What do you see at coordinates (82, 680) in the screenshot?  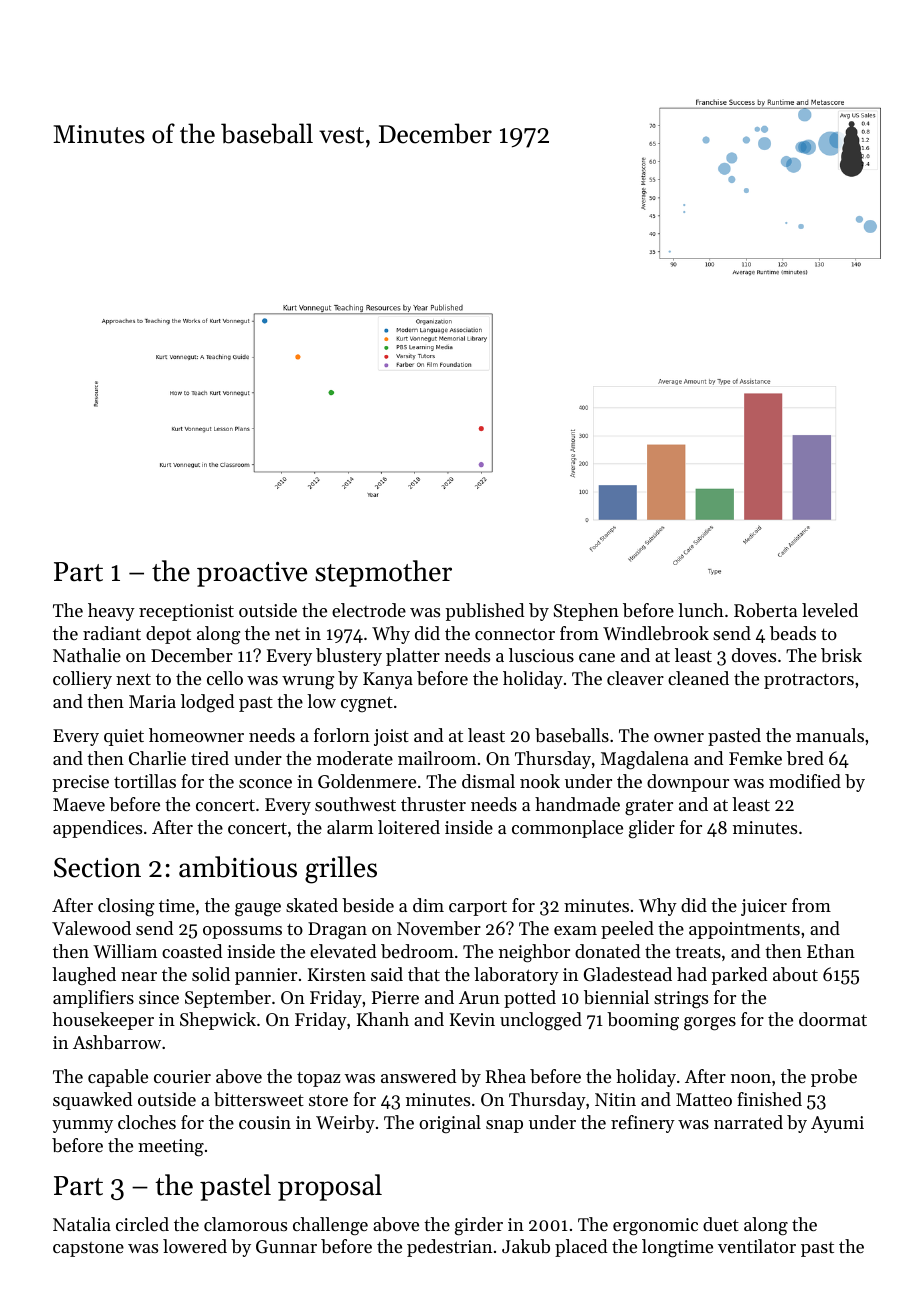 I see `colliery` at bounding box center [82, 680].
